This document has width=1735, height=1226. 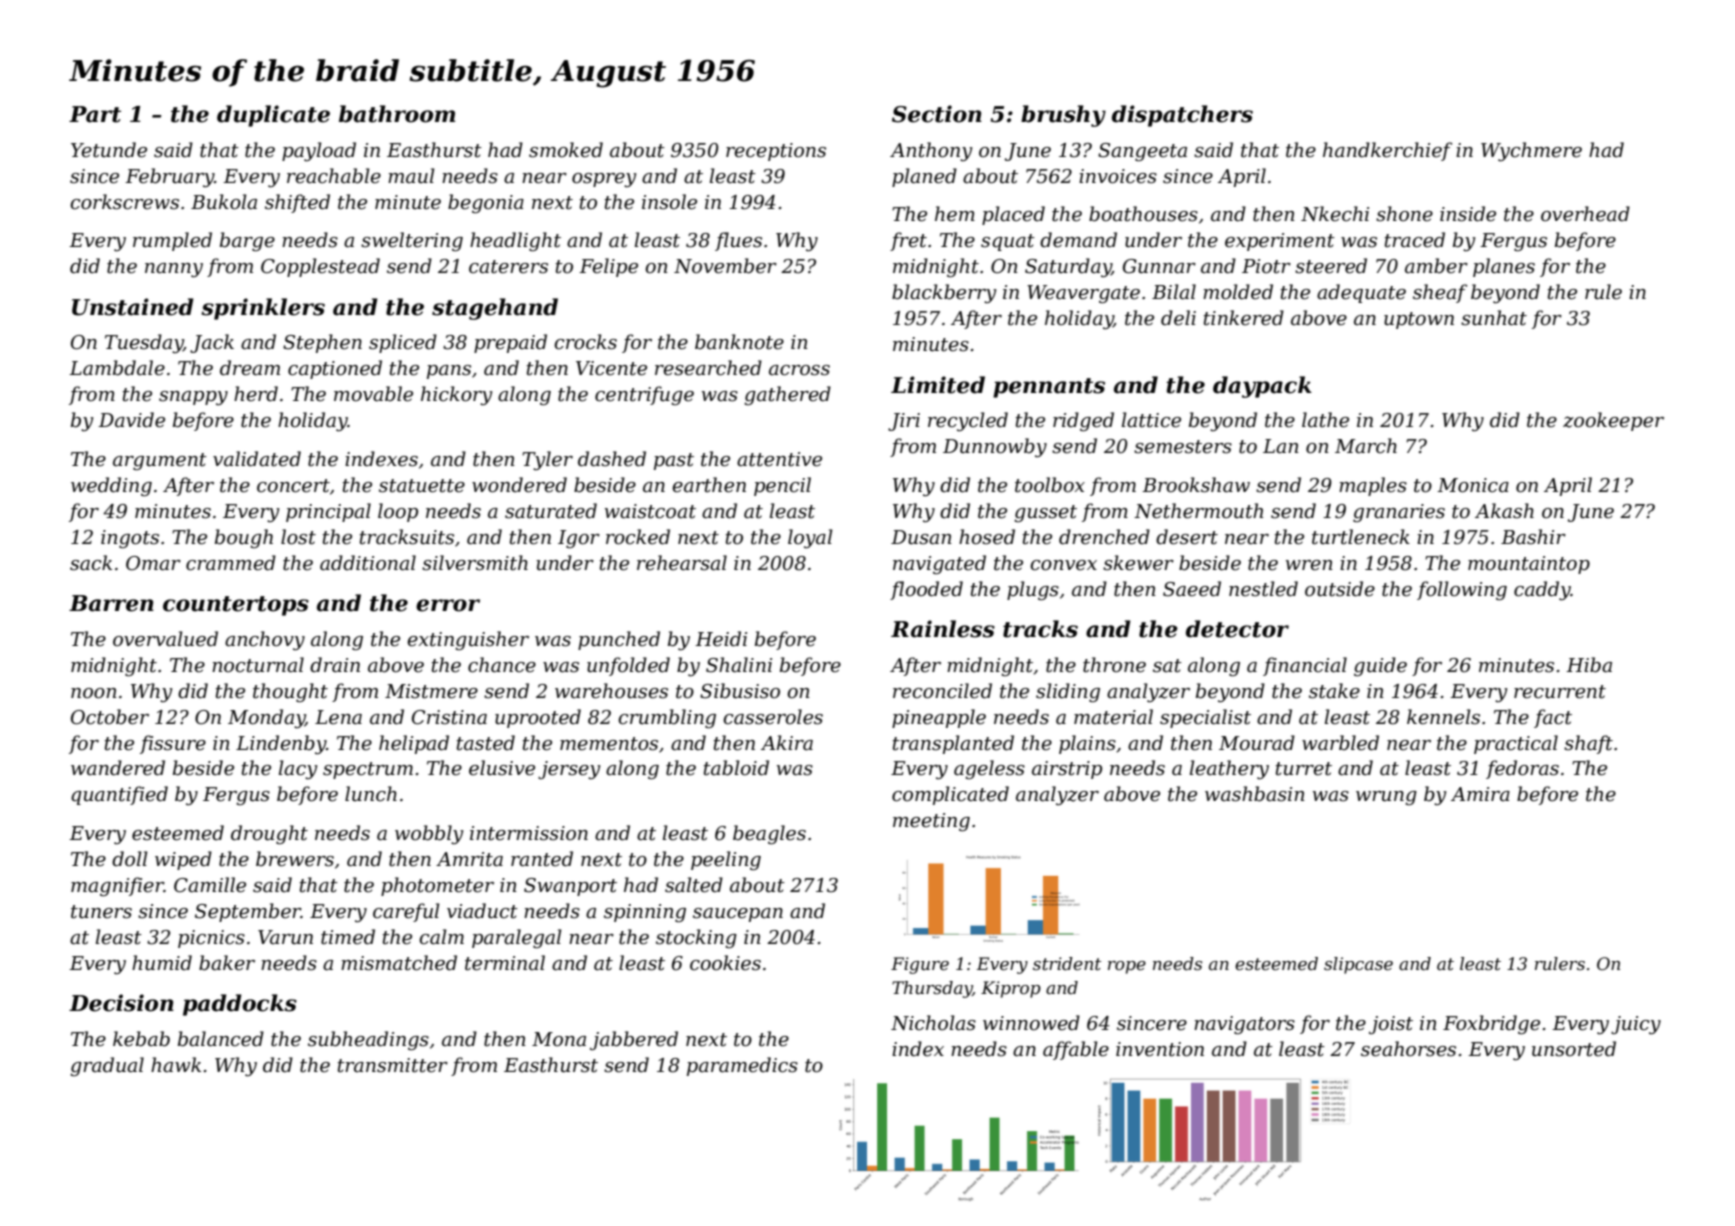 I want to click on Brookshaw, so click(x=1196, y=485).
